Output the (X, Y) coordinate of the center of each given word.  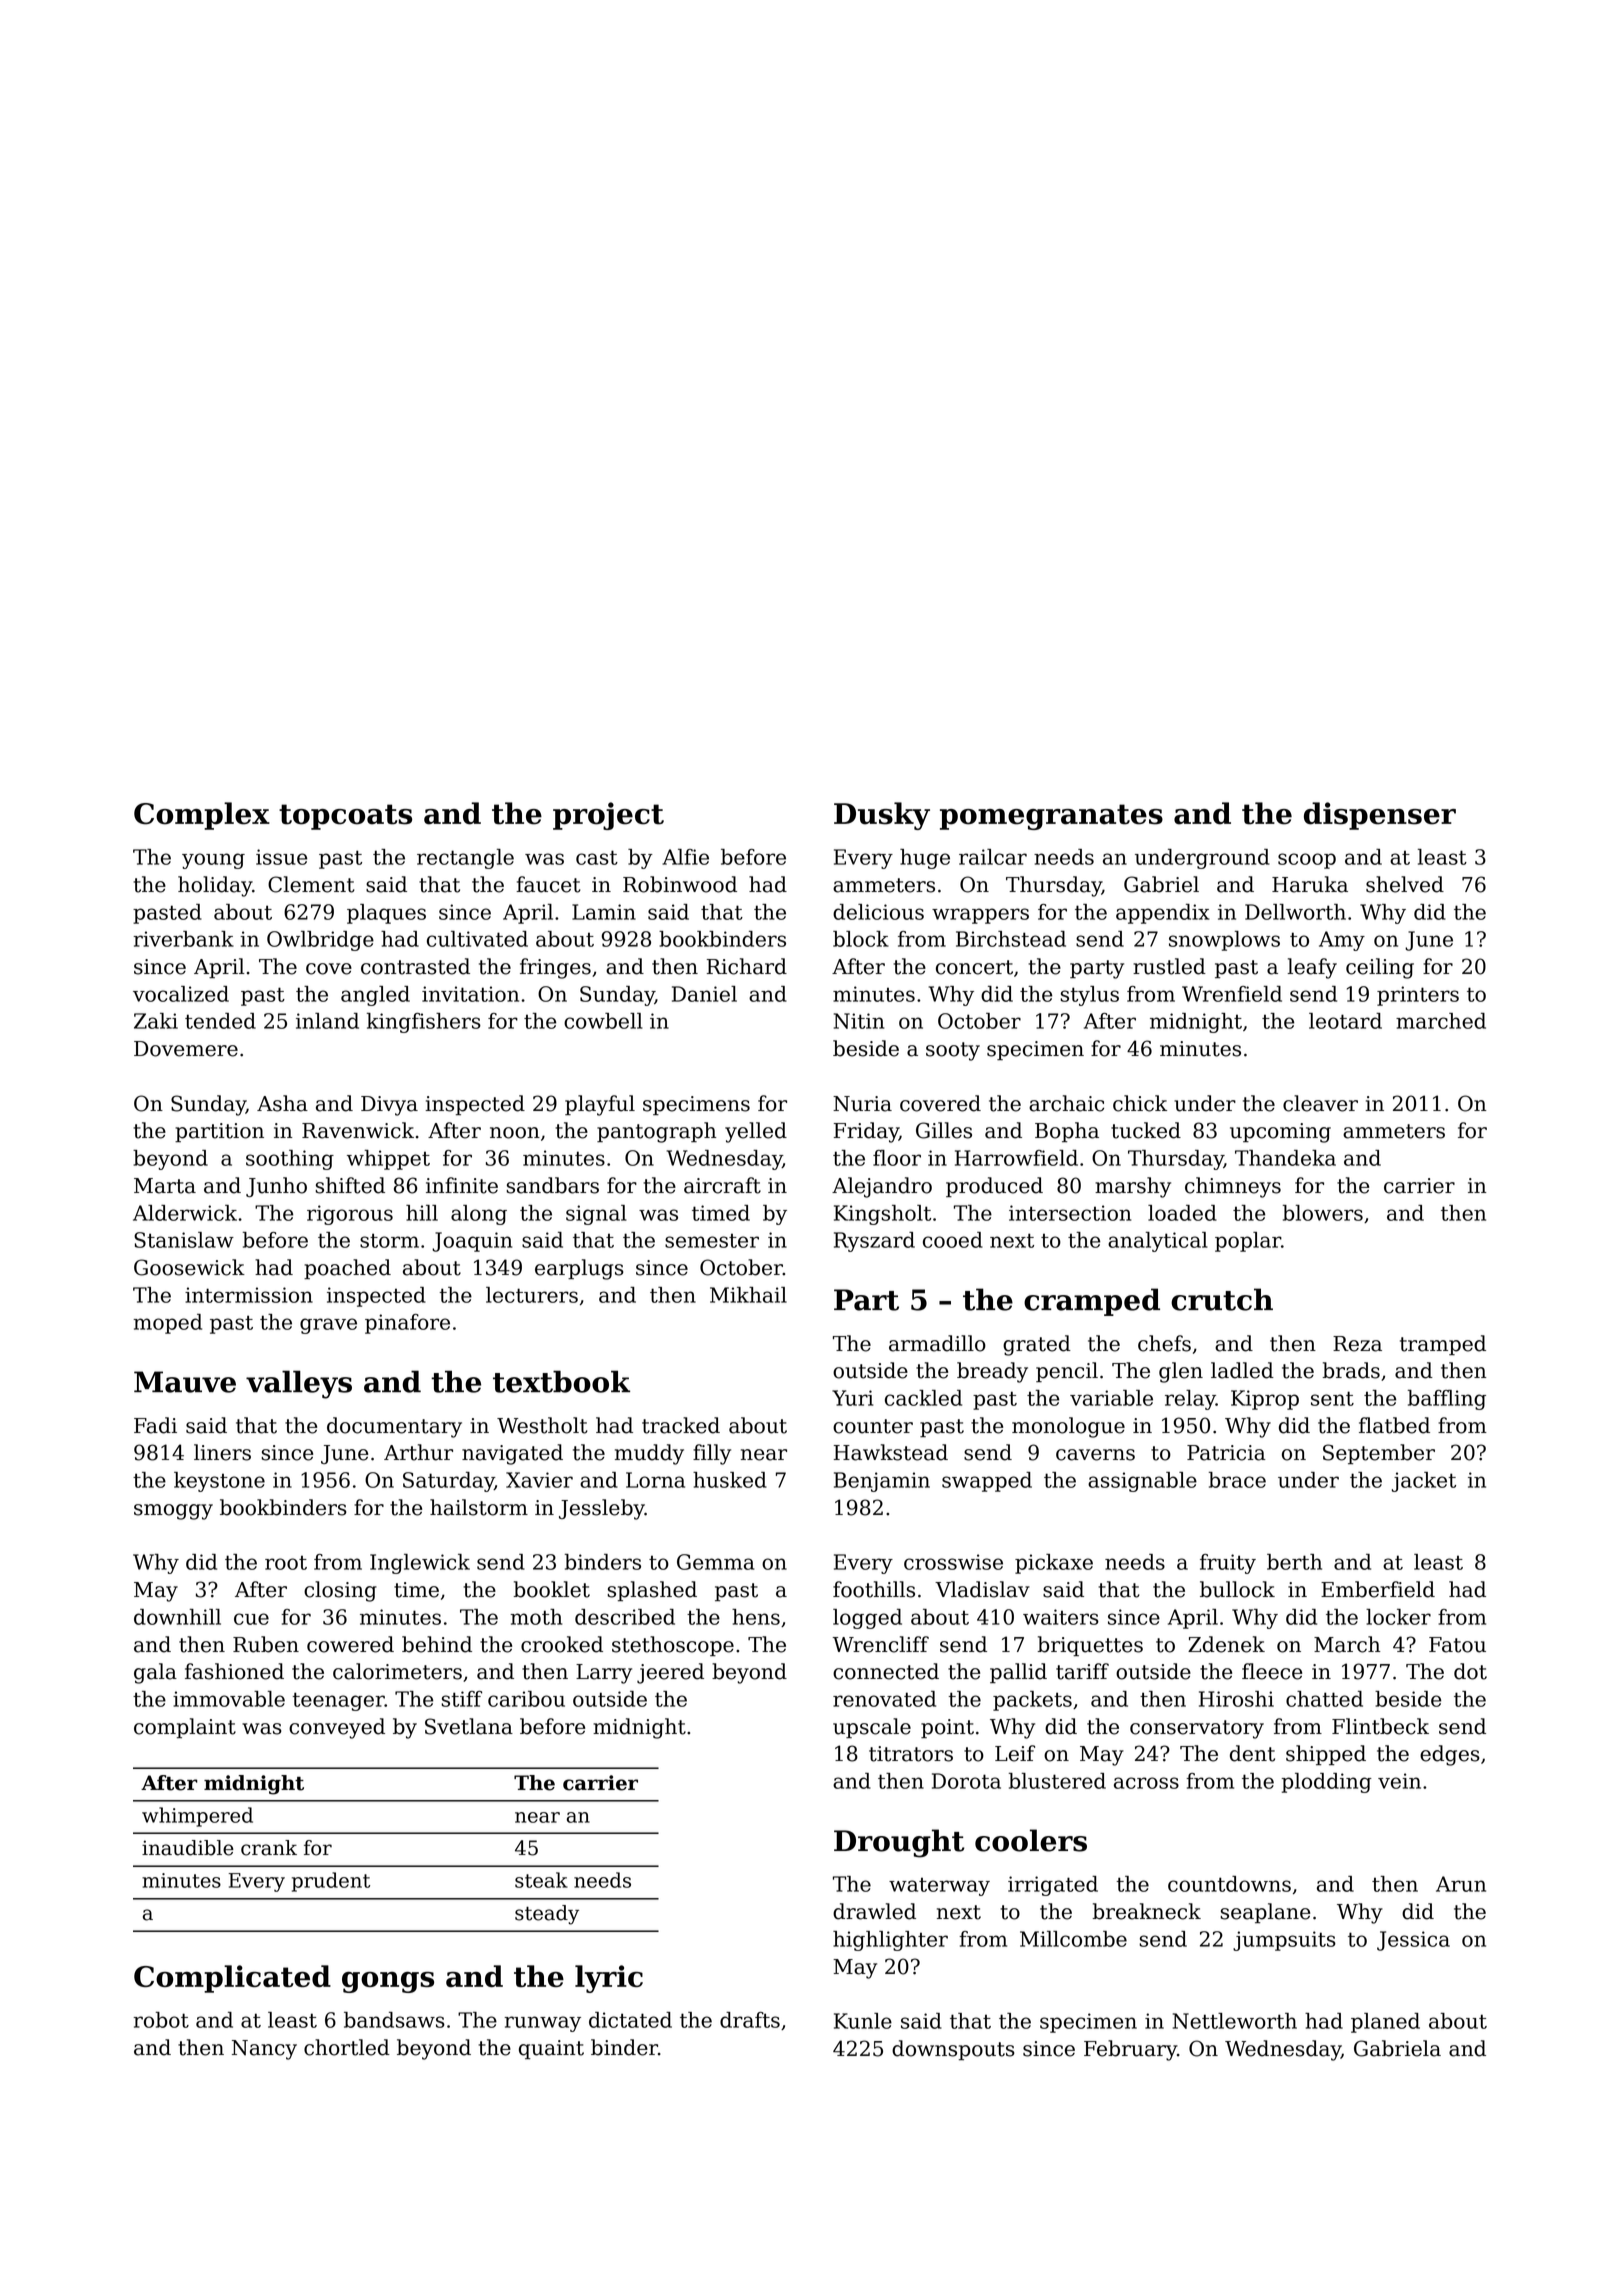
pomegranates (1051, 817)
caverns (1095, 1455)
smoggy (173, 1512)
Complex (202, 816)
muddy (649, 1454)
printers (1418, 996)
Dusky (882, 816)
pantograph (656, 1132)
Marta (165, 1186)
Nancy (264, 2050)
